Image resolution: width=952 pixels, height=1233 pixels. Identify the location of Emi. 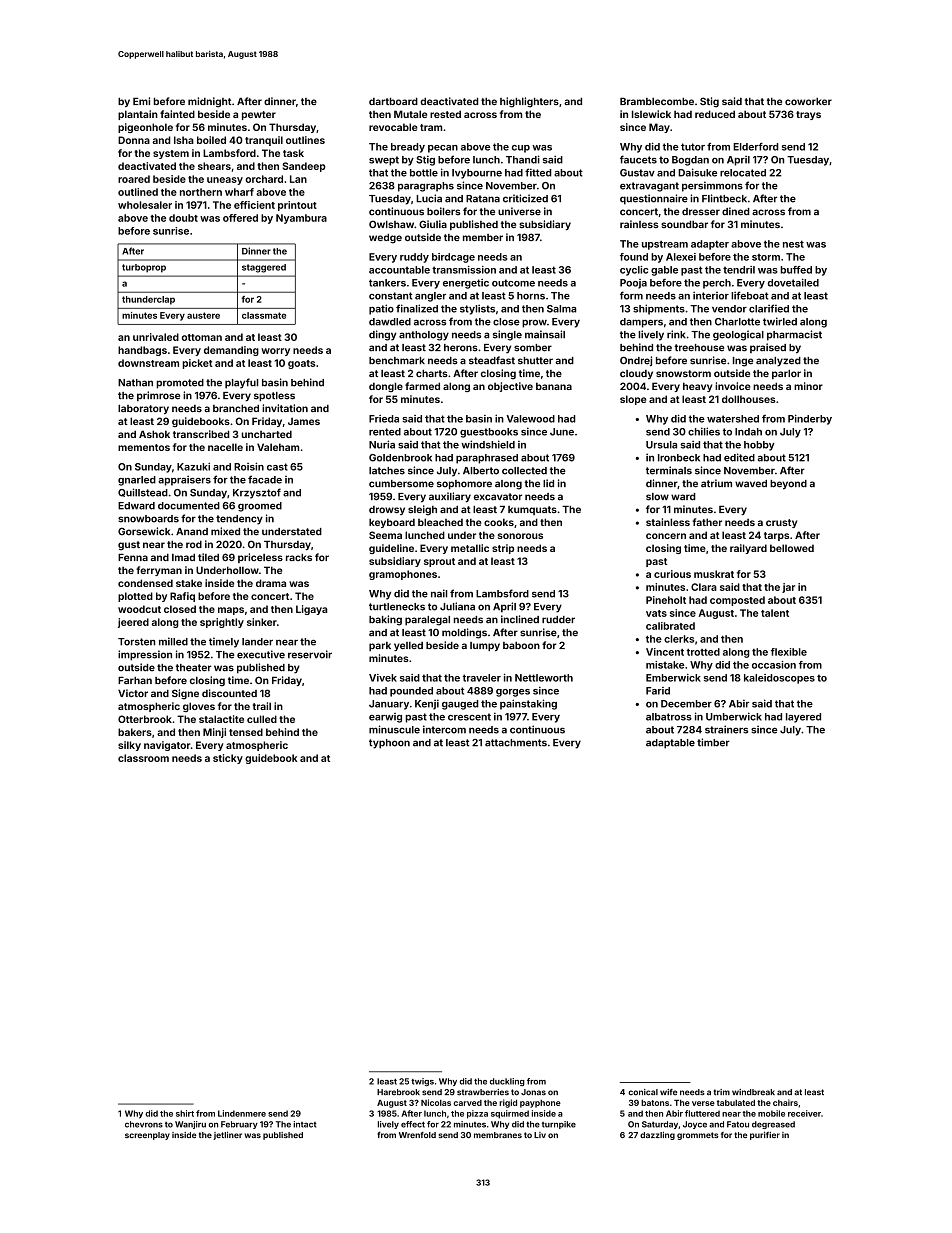
(141, 101).
